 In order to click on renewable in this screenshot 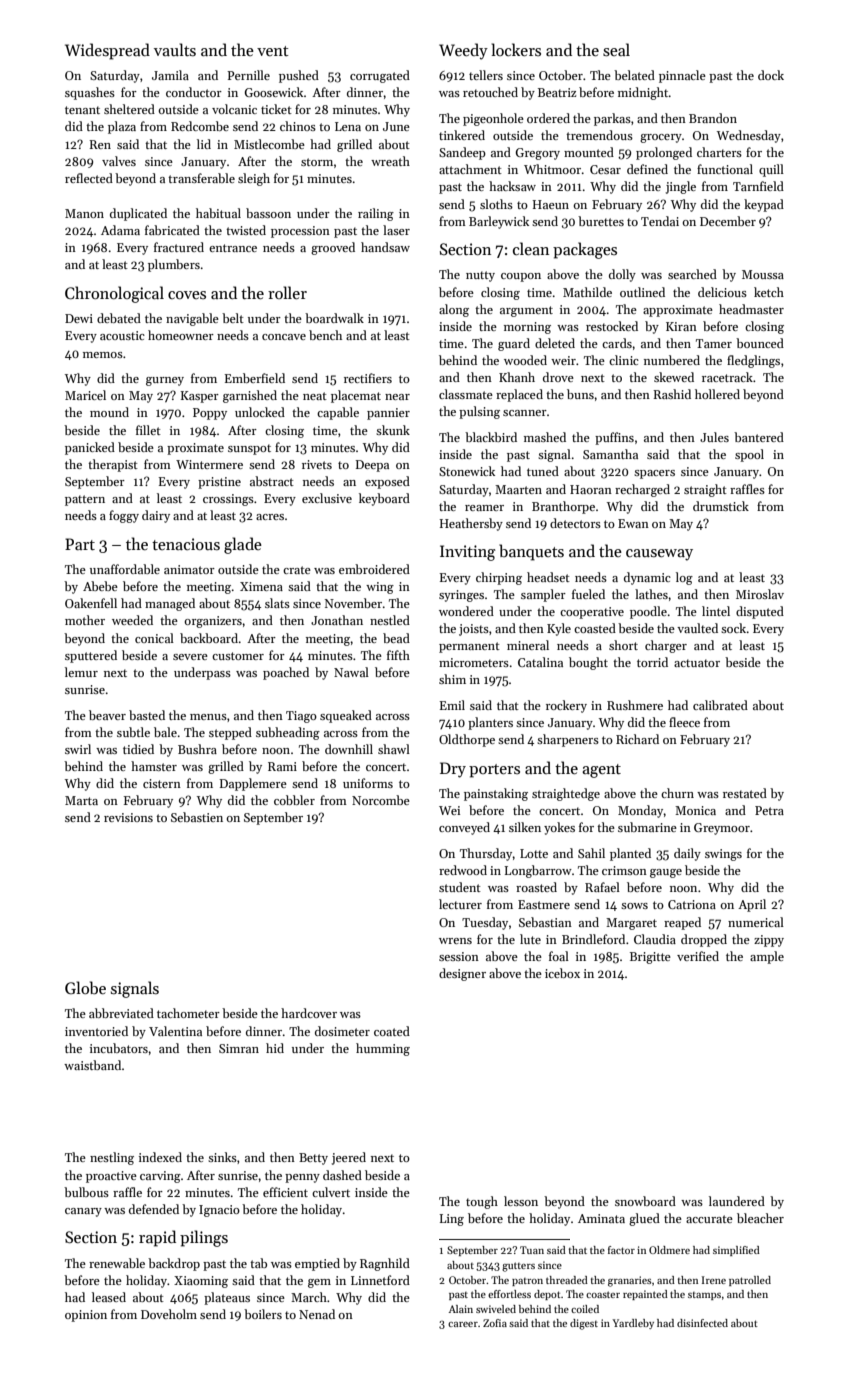, I will do `click(117, 1263)`.
